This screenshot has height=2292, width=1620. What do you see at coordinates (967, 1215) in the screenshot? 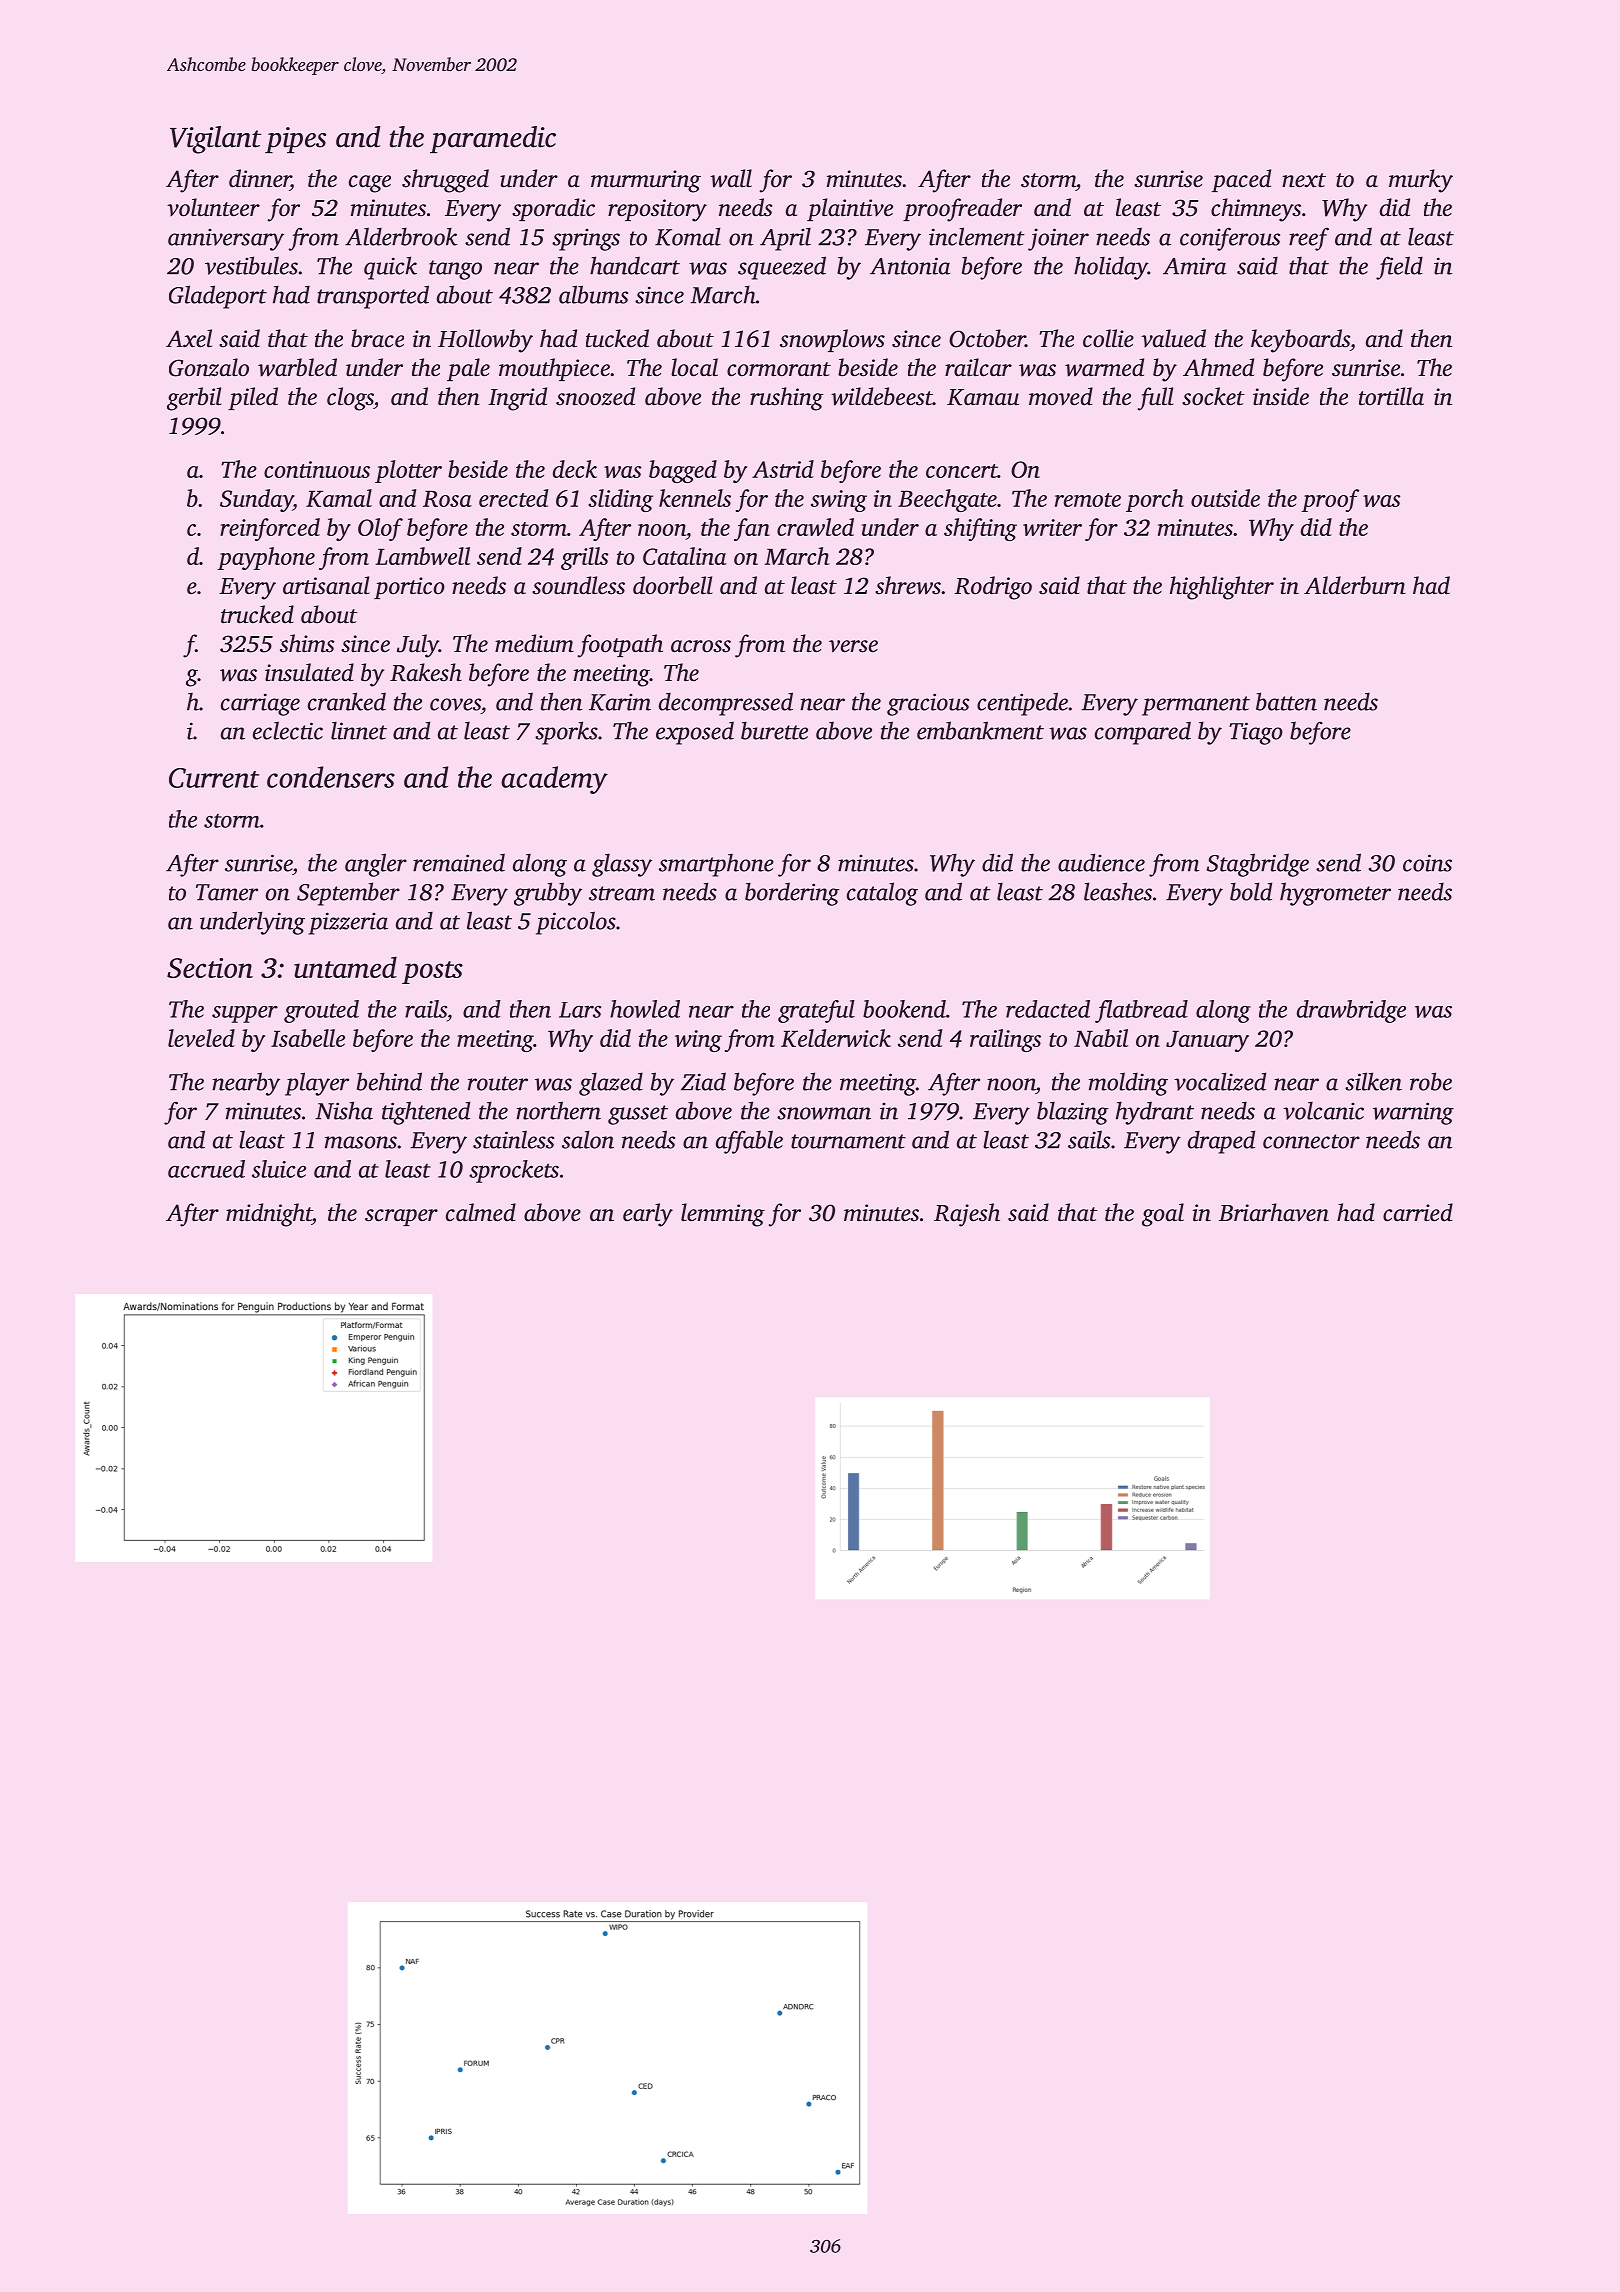
I see `Rajesh` at bounding box center [967, 1215].
